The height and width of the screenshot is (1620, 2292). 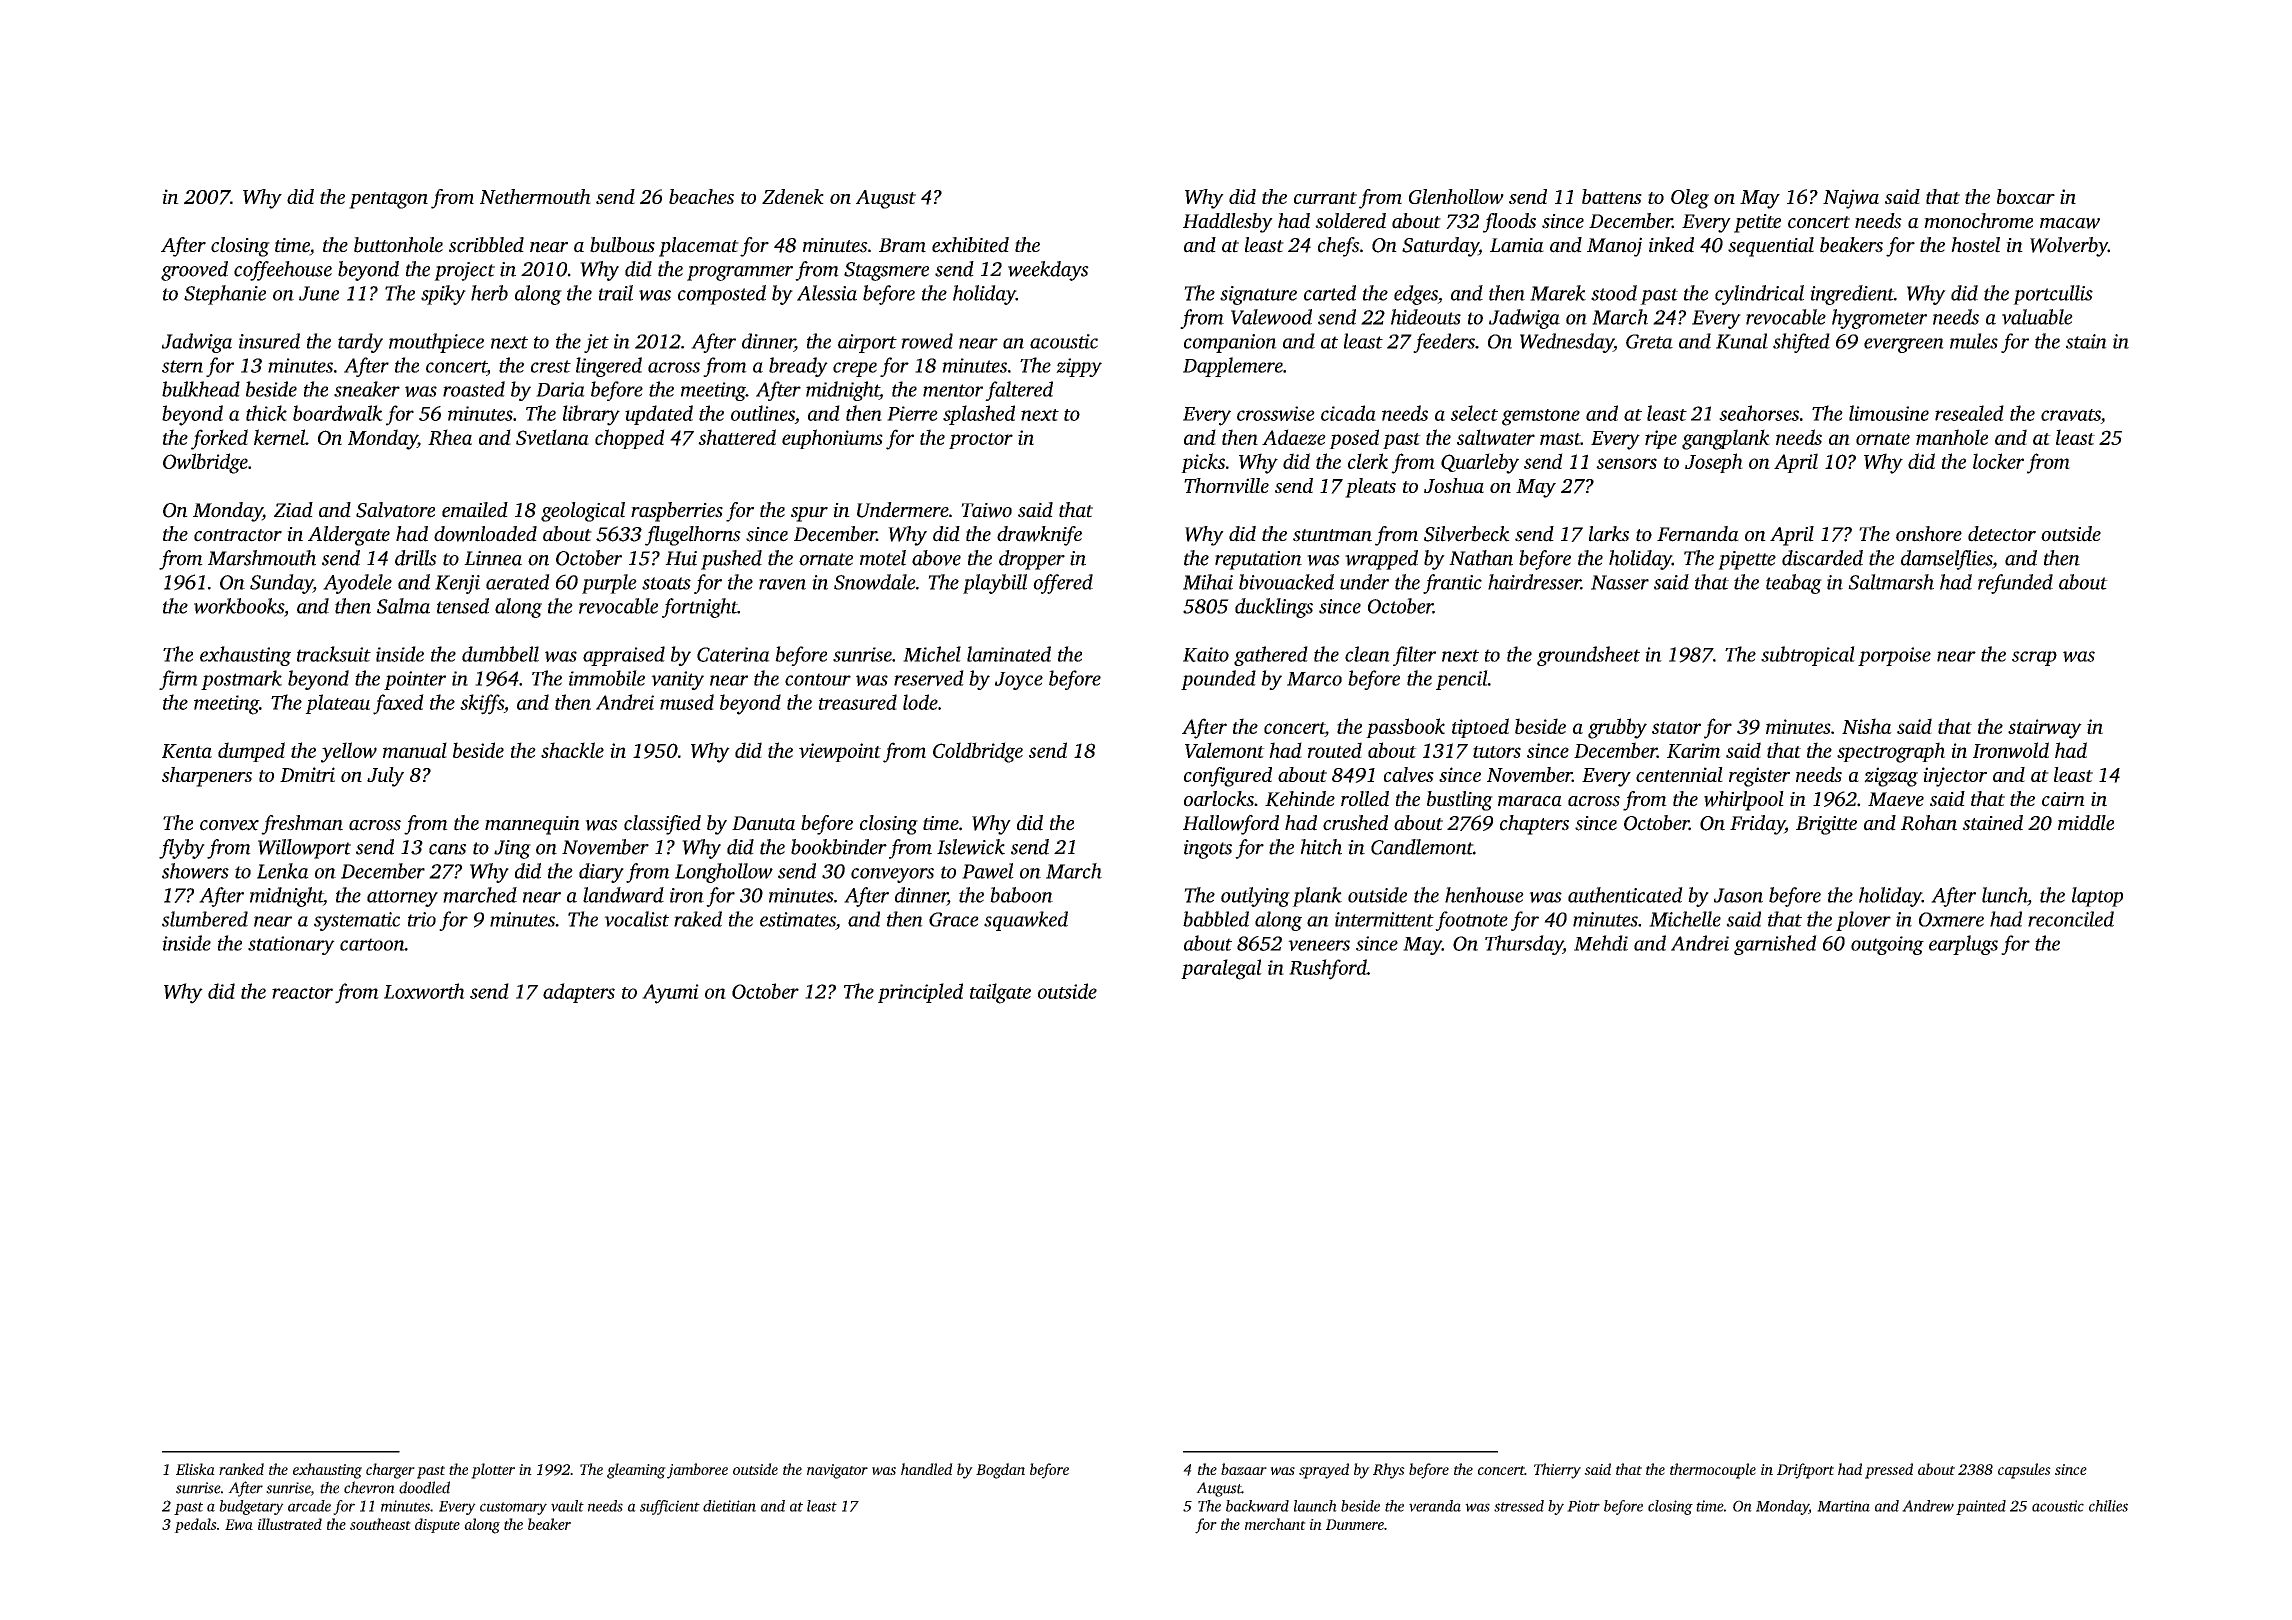 I want to click on grooved, so click(x=194, y=271).
